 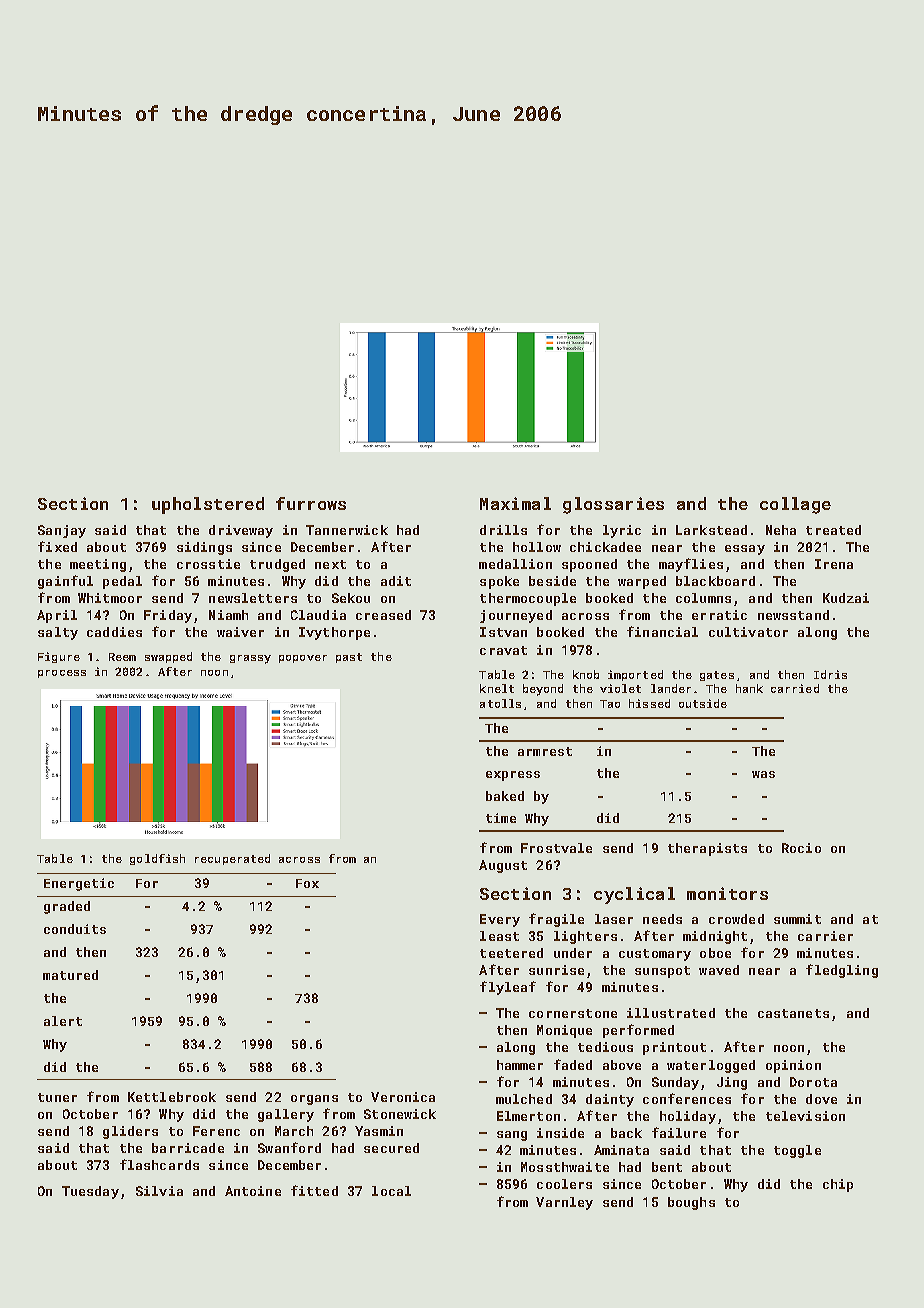 What do you see at coordinates (508, 988) in the screenshot?
I see `flyleaf` at bounding box center [508, 988].
